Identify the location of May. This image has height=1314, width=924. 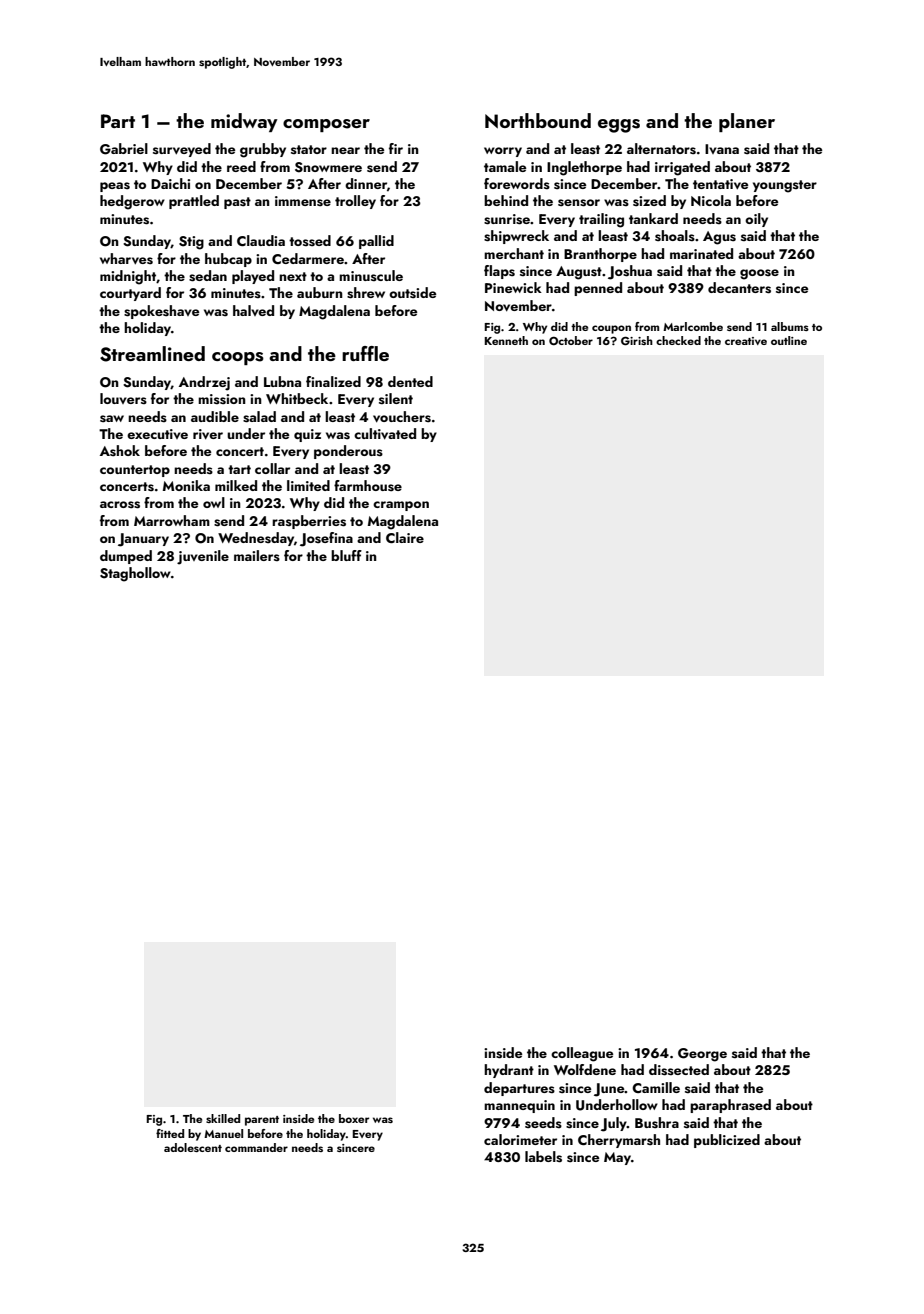
(617, 1158).
